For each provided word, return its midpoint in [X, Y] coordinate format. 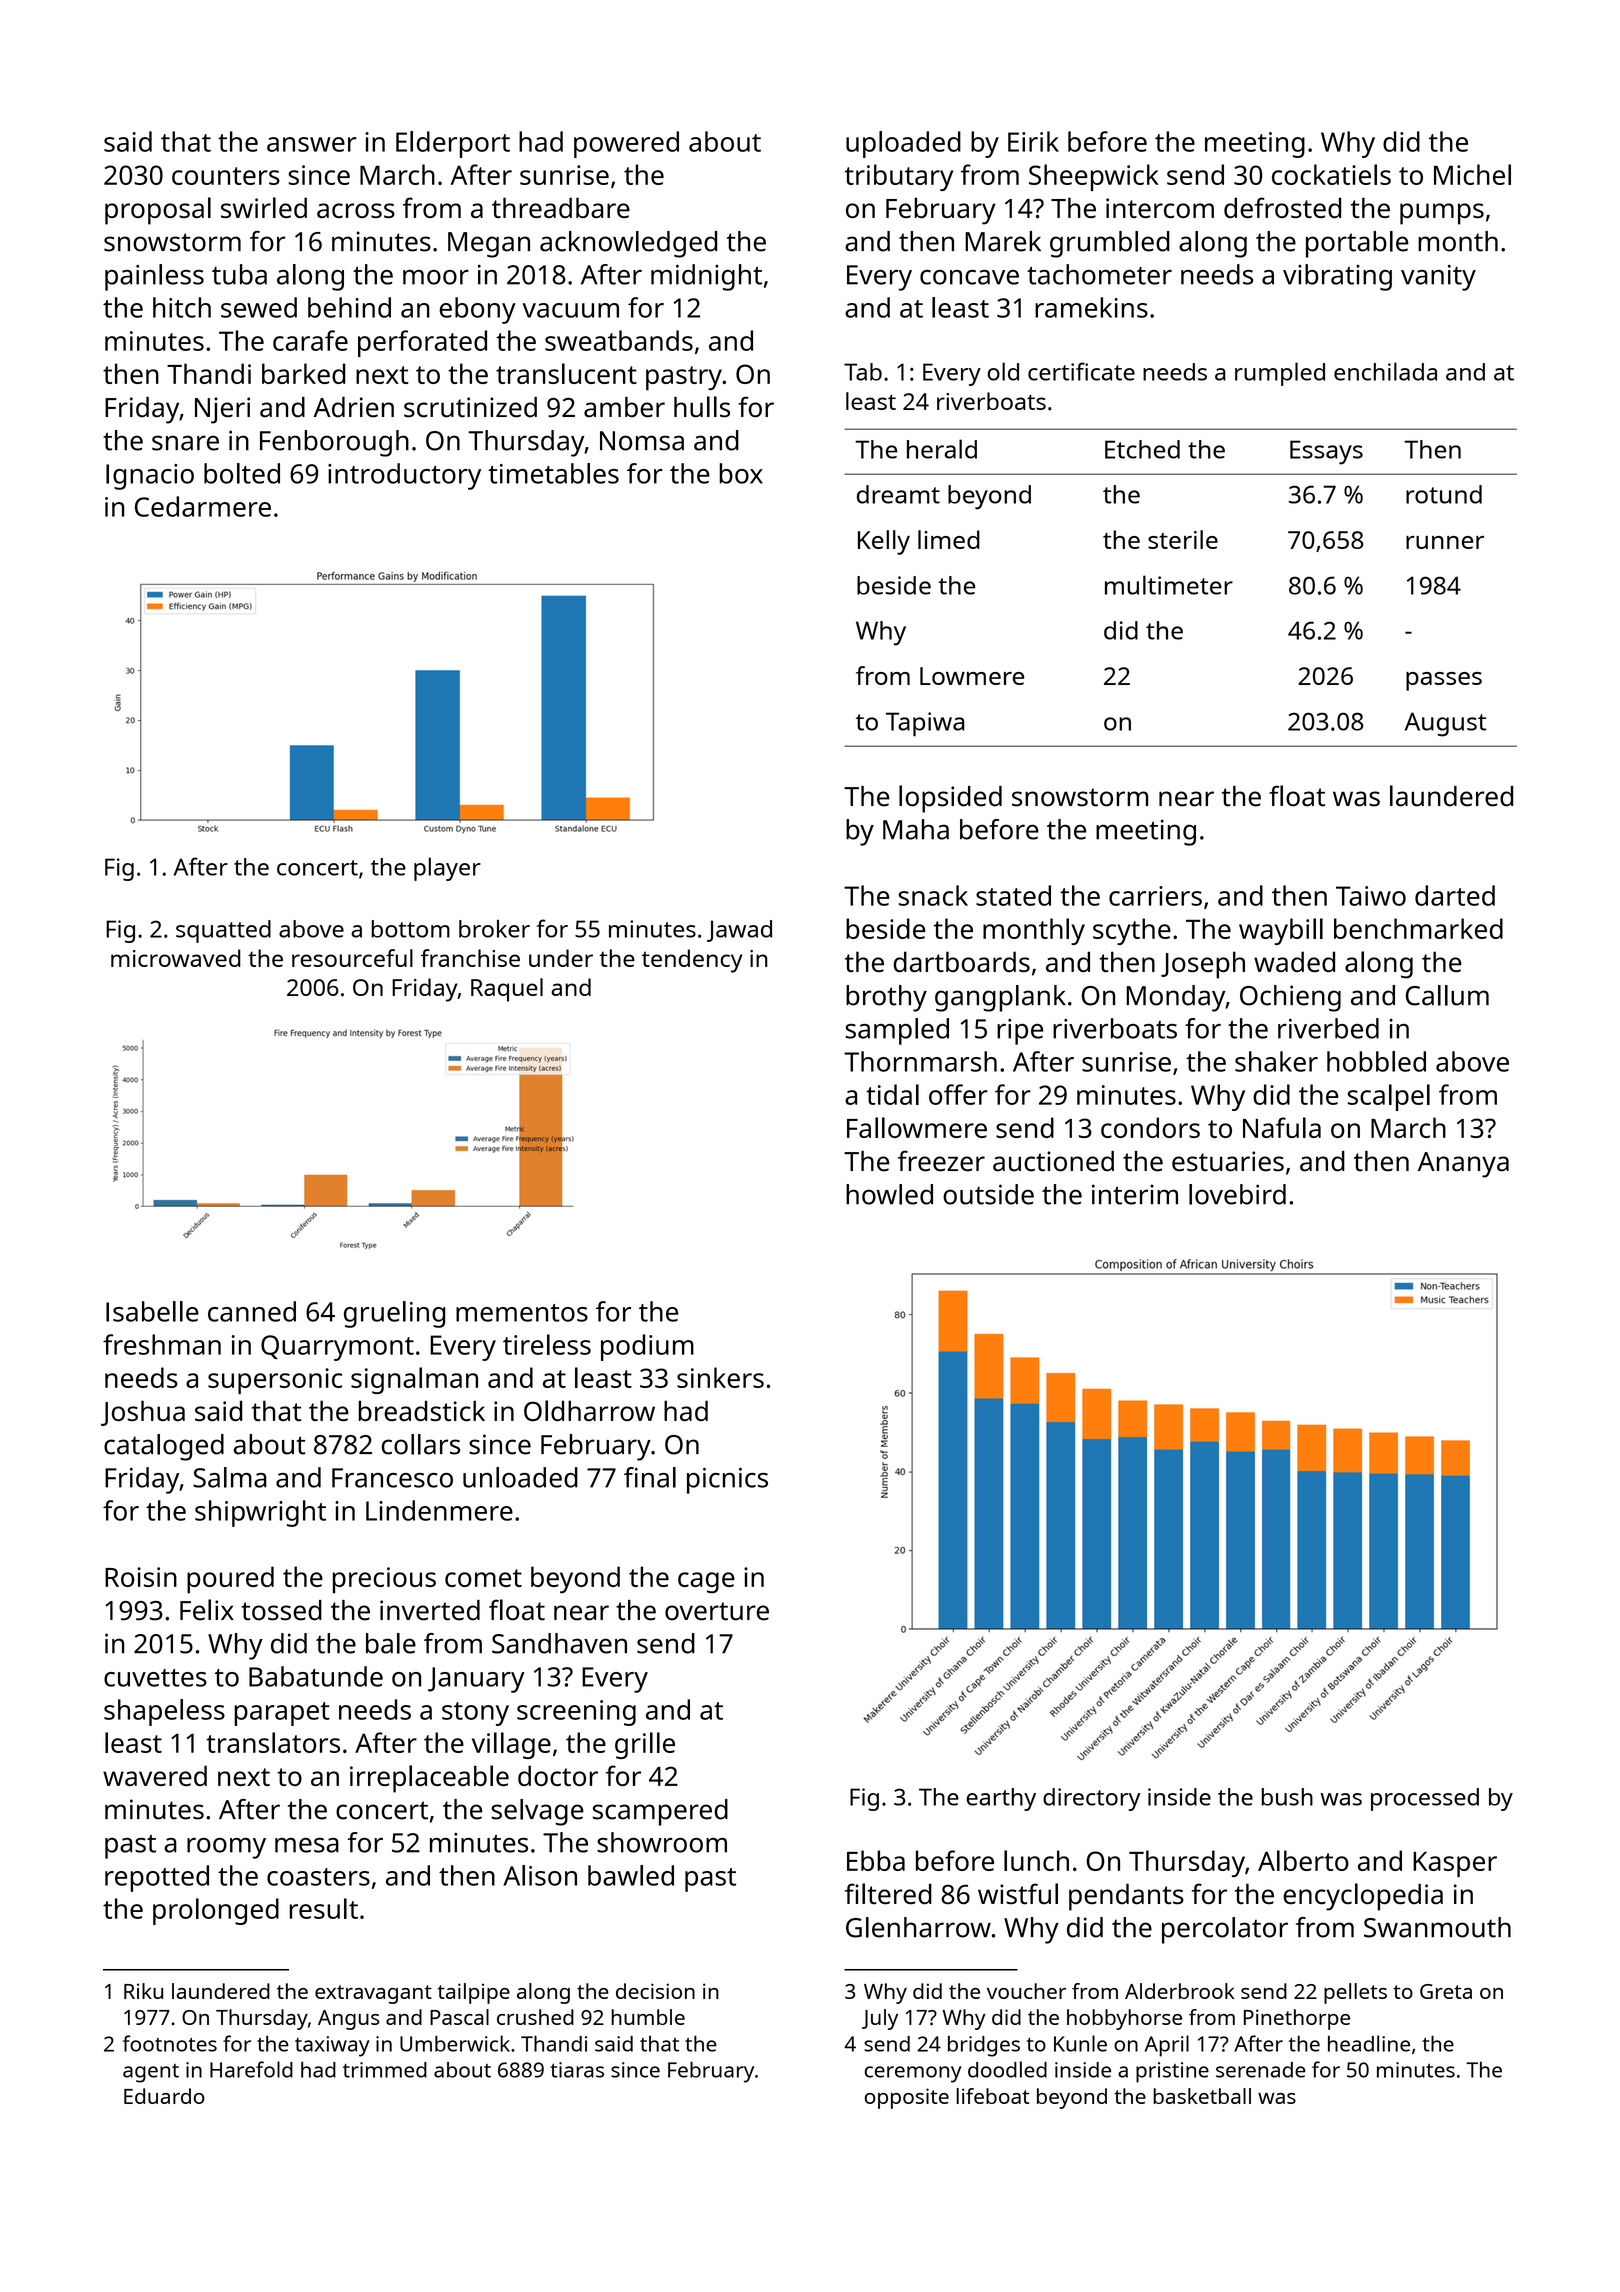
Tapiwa [925, 724]
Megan [489, 245]
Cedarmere [203, 506]
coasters [318, 1877]
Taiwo [1371, 896]
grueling [394, 1314]
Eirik [1033, 141]
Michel [1472, 174]
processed [1425, 1799]
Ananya [1463, 1165]
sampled [897, 1031]
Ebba [876, 1860]
